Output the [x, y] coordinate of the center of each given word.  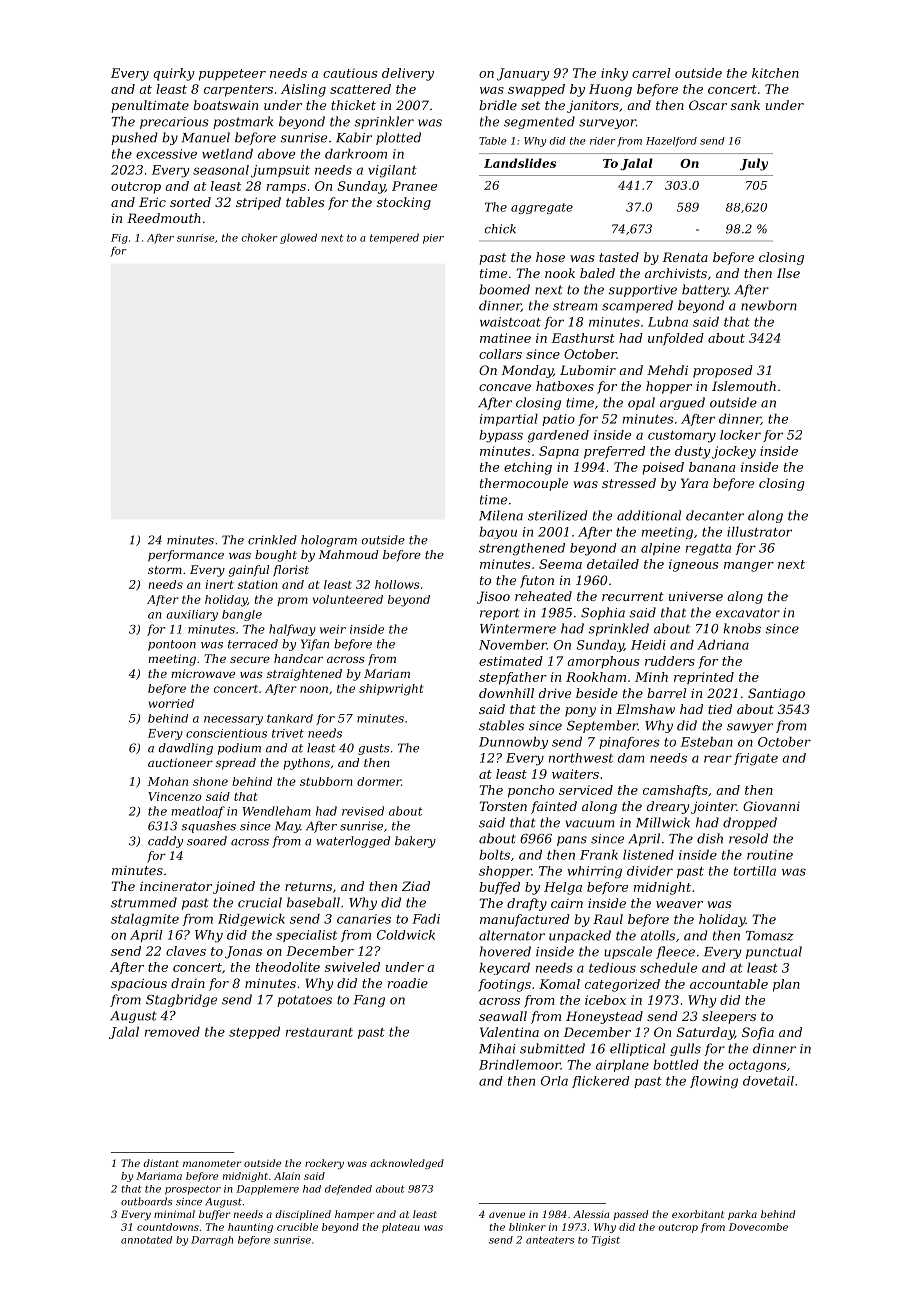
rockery [324, 1164]
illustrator [759, 532]
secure [250, 659]
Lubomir [588, 370]
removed [172, 1032]
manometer [212, 1163]
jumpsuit [280, 171]
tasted [619, 257]
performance [186, 556]
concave [505, 387]
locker [740, 435]
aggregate [542, 208]
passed [631, 1215]
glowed [298, 238]
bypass [501, 436]
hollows [397, 584]
